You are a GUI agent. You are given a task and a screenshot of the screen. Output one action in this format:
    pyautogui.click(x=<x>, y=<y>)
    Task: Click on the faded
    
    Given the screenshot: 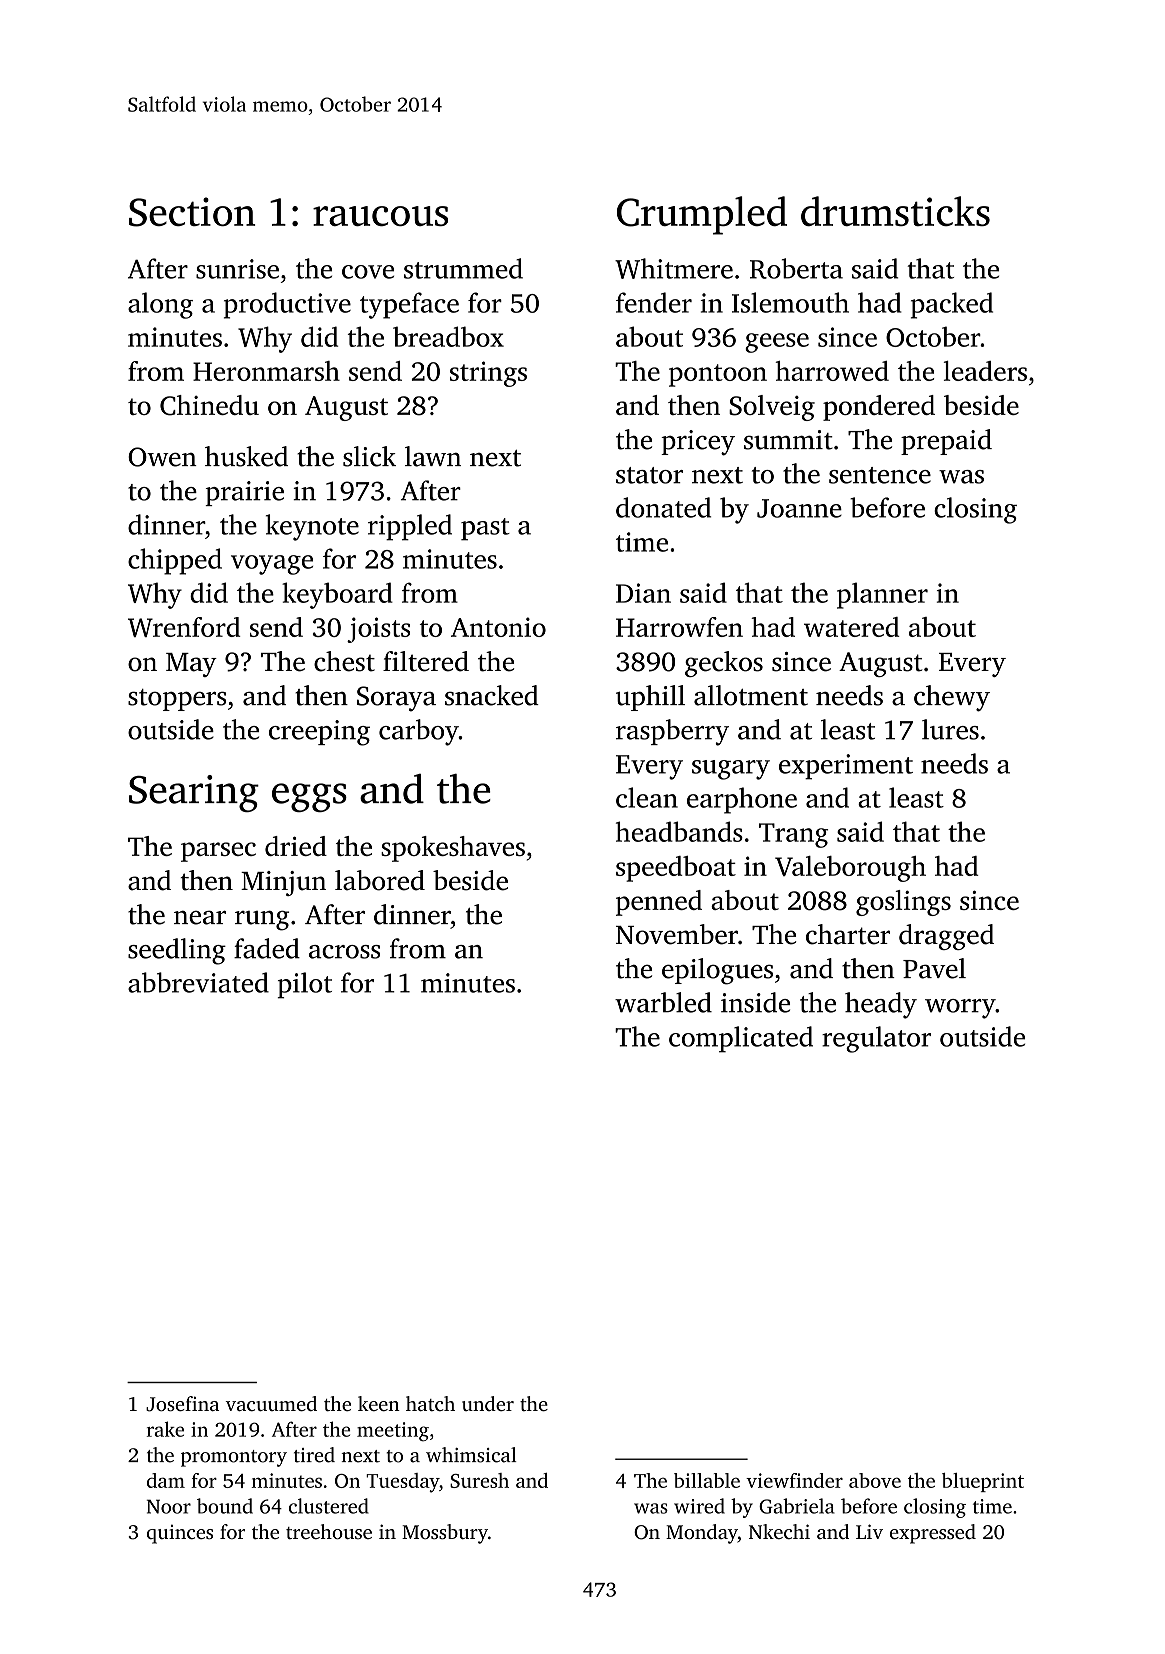 What is the action you would take?
    pyautogui.click(x=267, y=948)
